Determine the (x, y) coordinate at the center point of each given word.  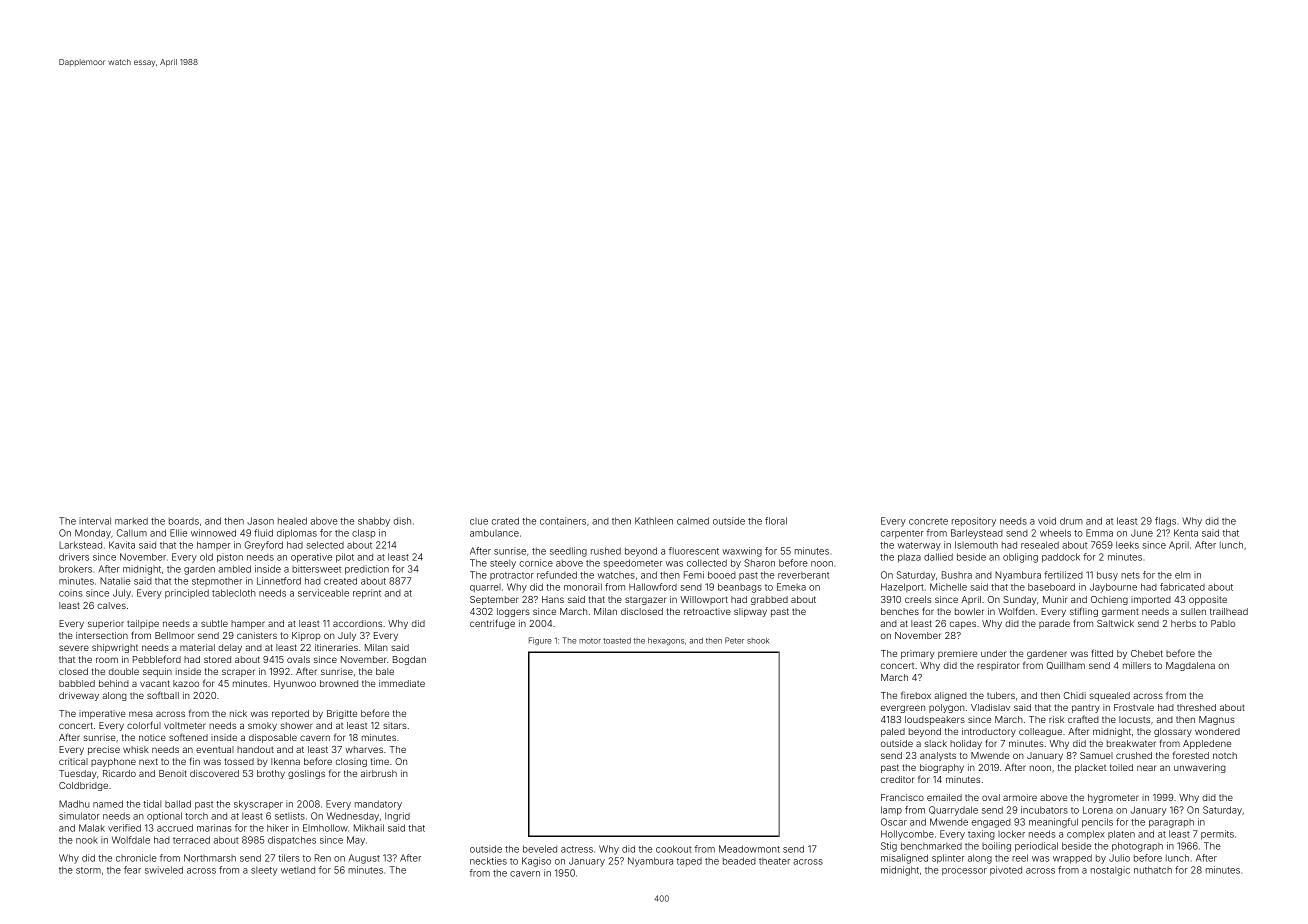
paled (893, 732)
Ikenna (285, 761)
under (993, 653)
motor (590, 641)
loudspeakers (935, 720)
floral (776, 521)
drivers (74, 557)
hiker (278, 828)
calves (111, 605)
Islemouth (976, 545)
